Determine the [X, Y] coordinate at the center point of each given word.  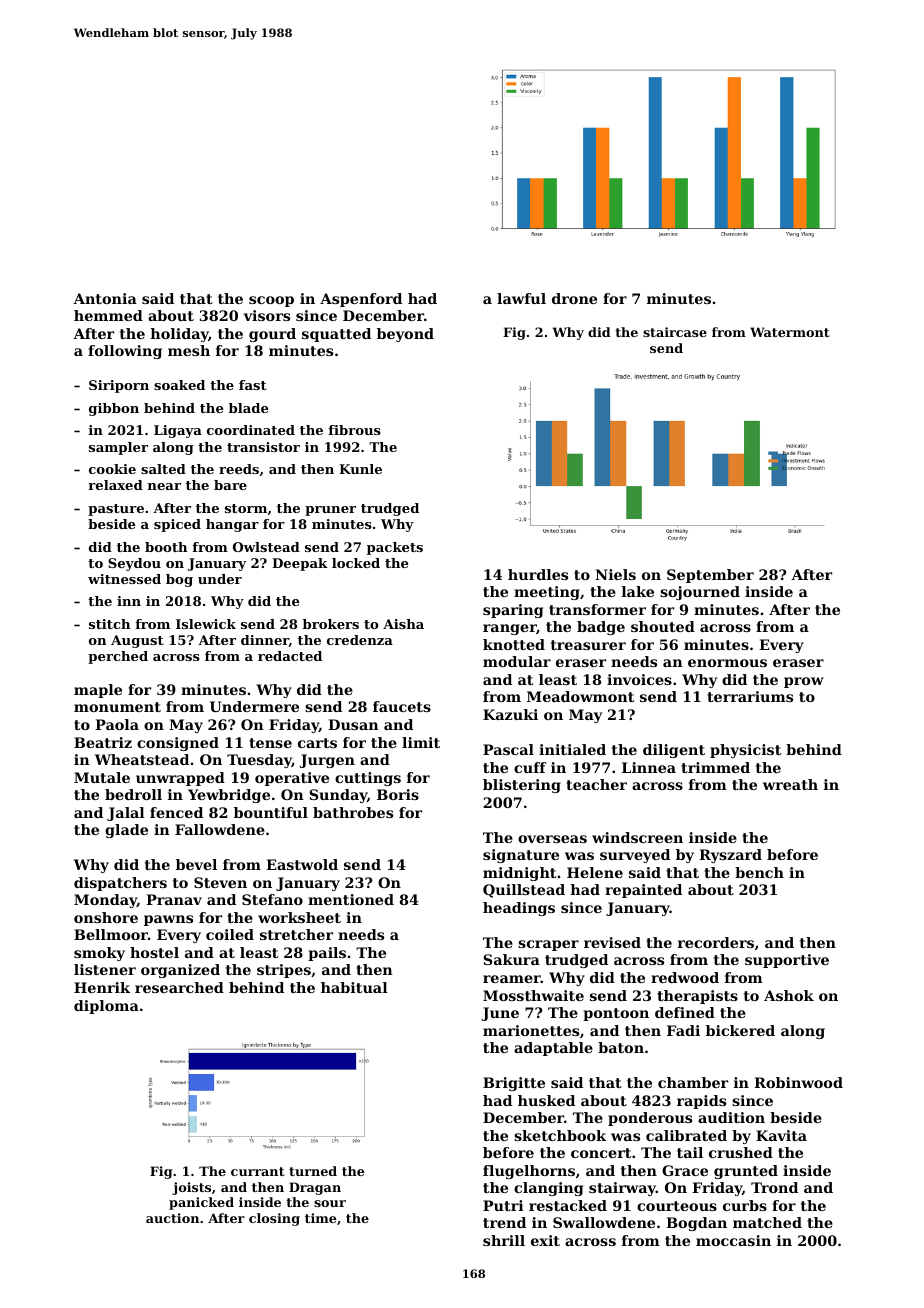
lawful [521, 298]
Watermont [790, 332]
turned [313, 1171]
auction [172, 1218]
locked [356, 563]
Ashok [789, 995]
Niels [615, 574]
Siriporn [119, 386]
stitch [109, 624]
